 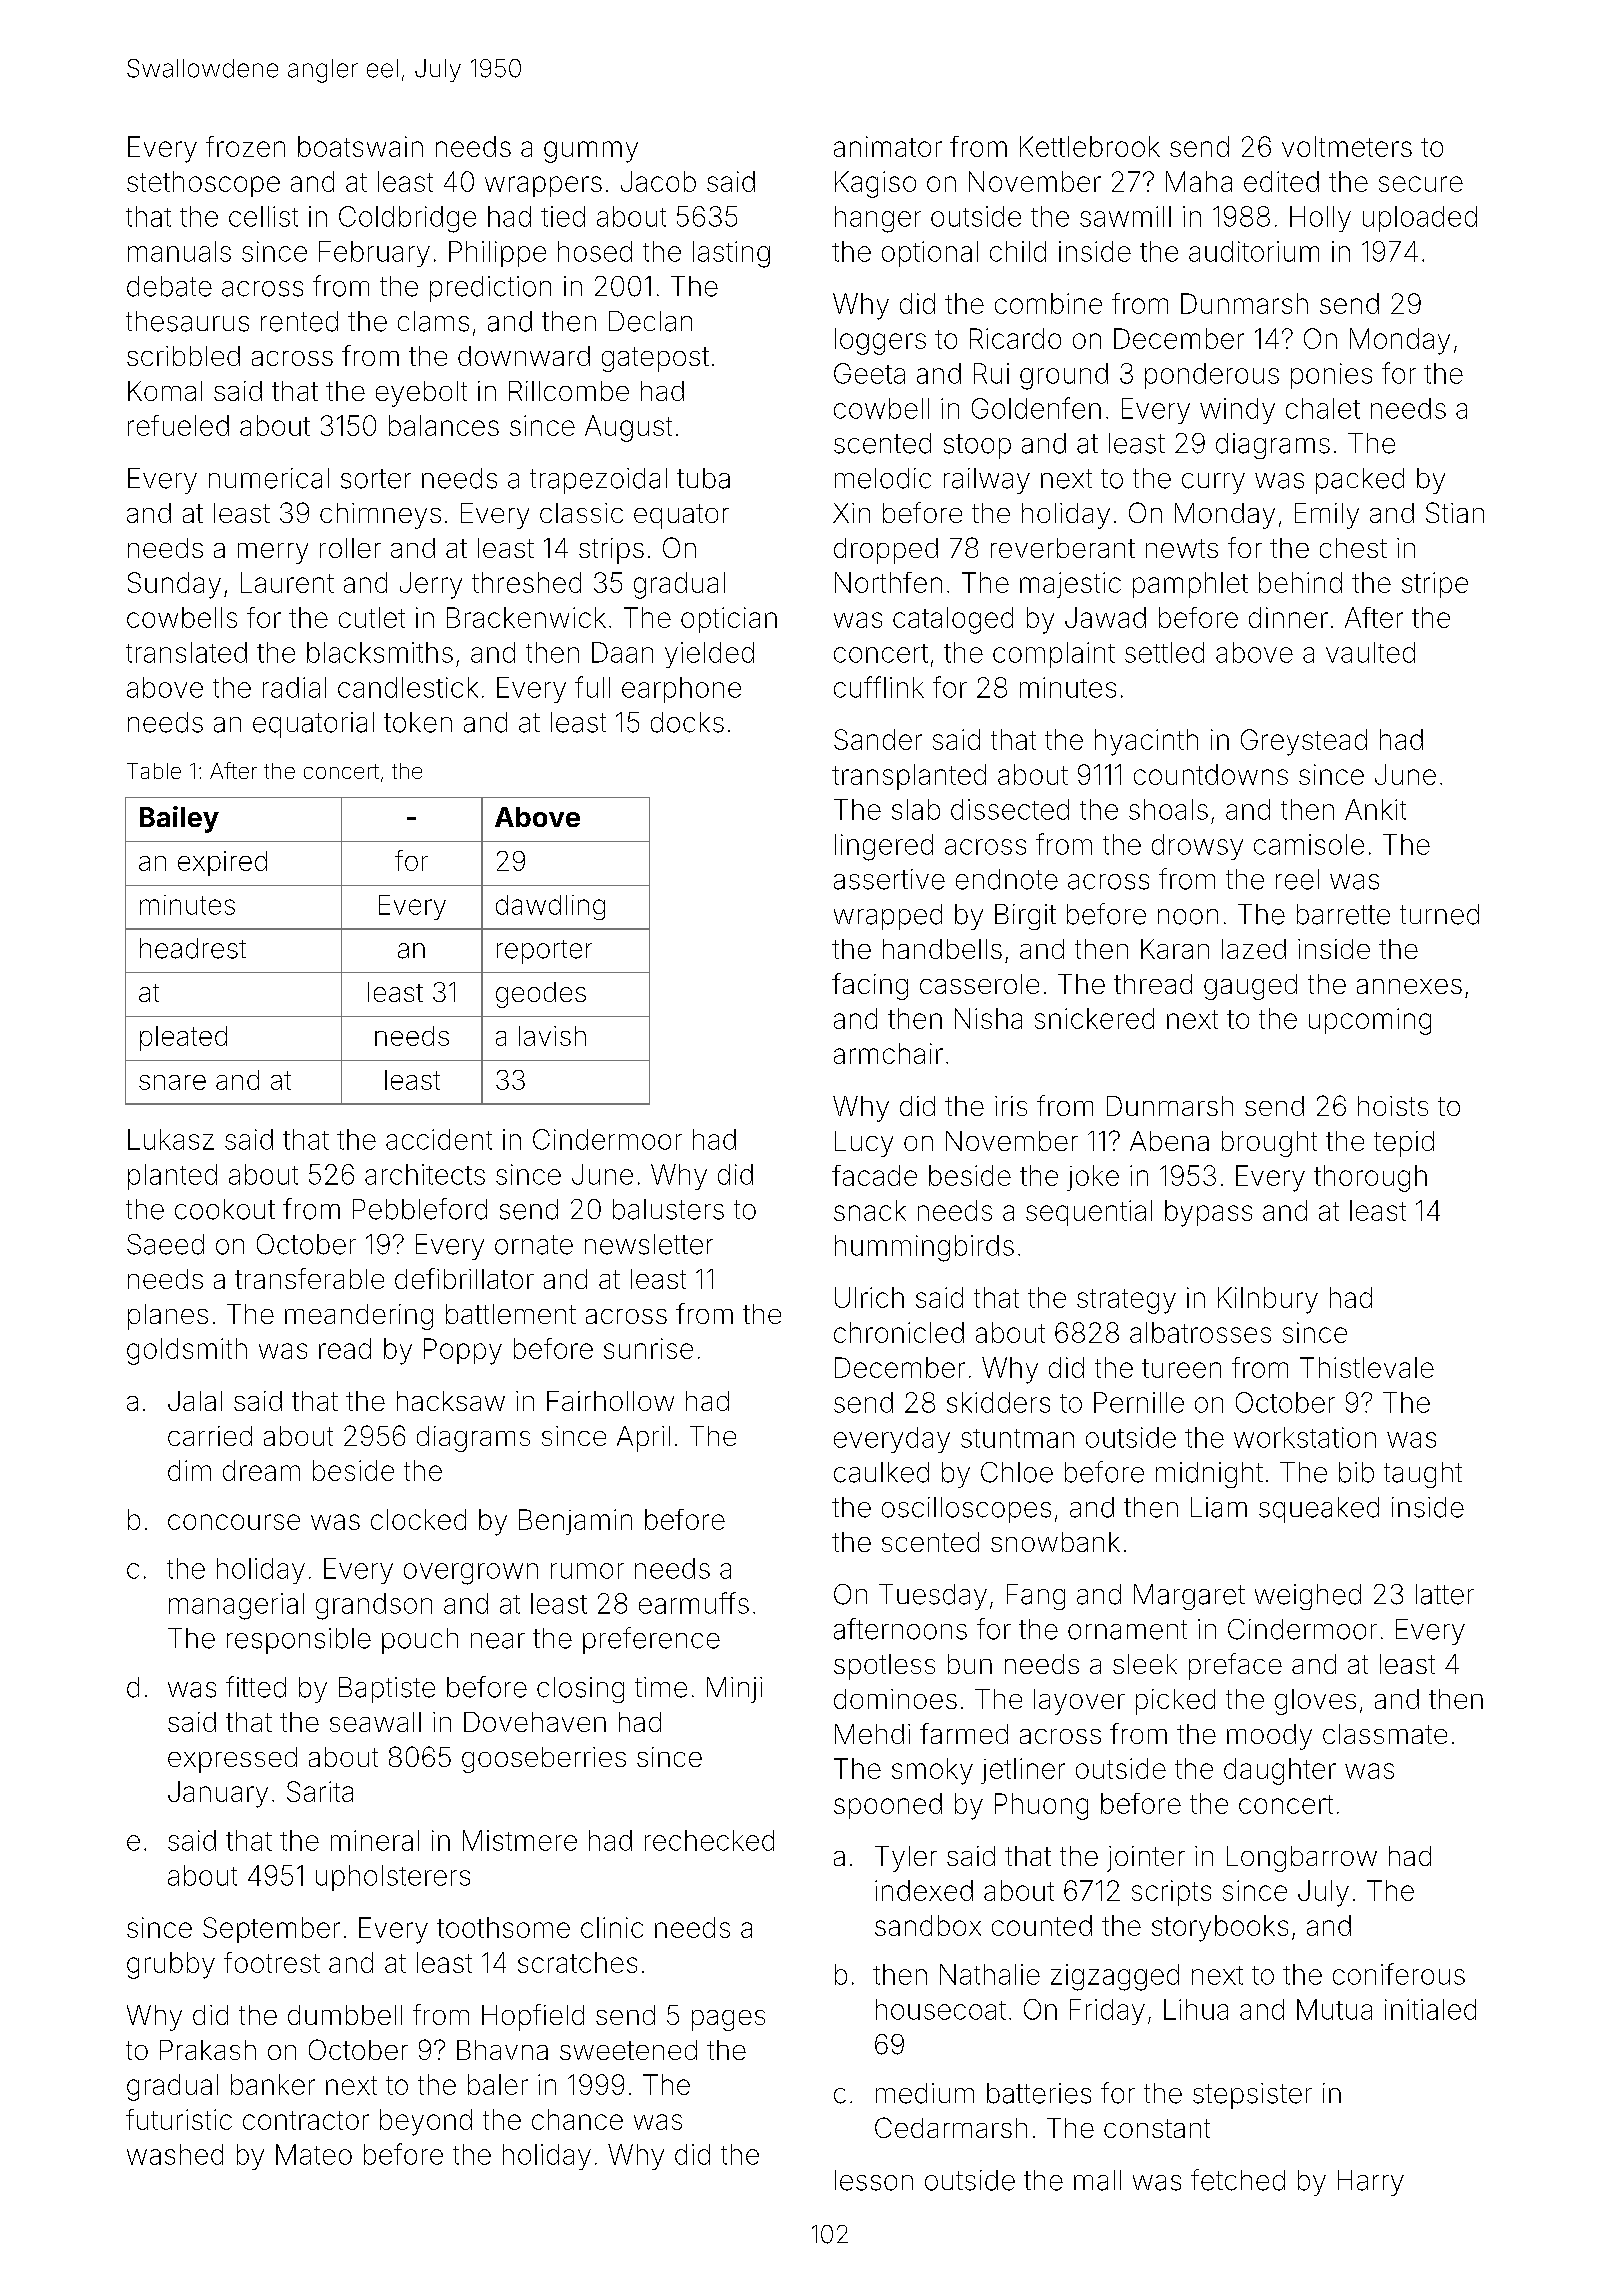 What do you see at coordinates (245, 146) in the screenshot?
I see `frozen` at bounding box center [245, 146].
